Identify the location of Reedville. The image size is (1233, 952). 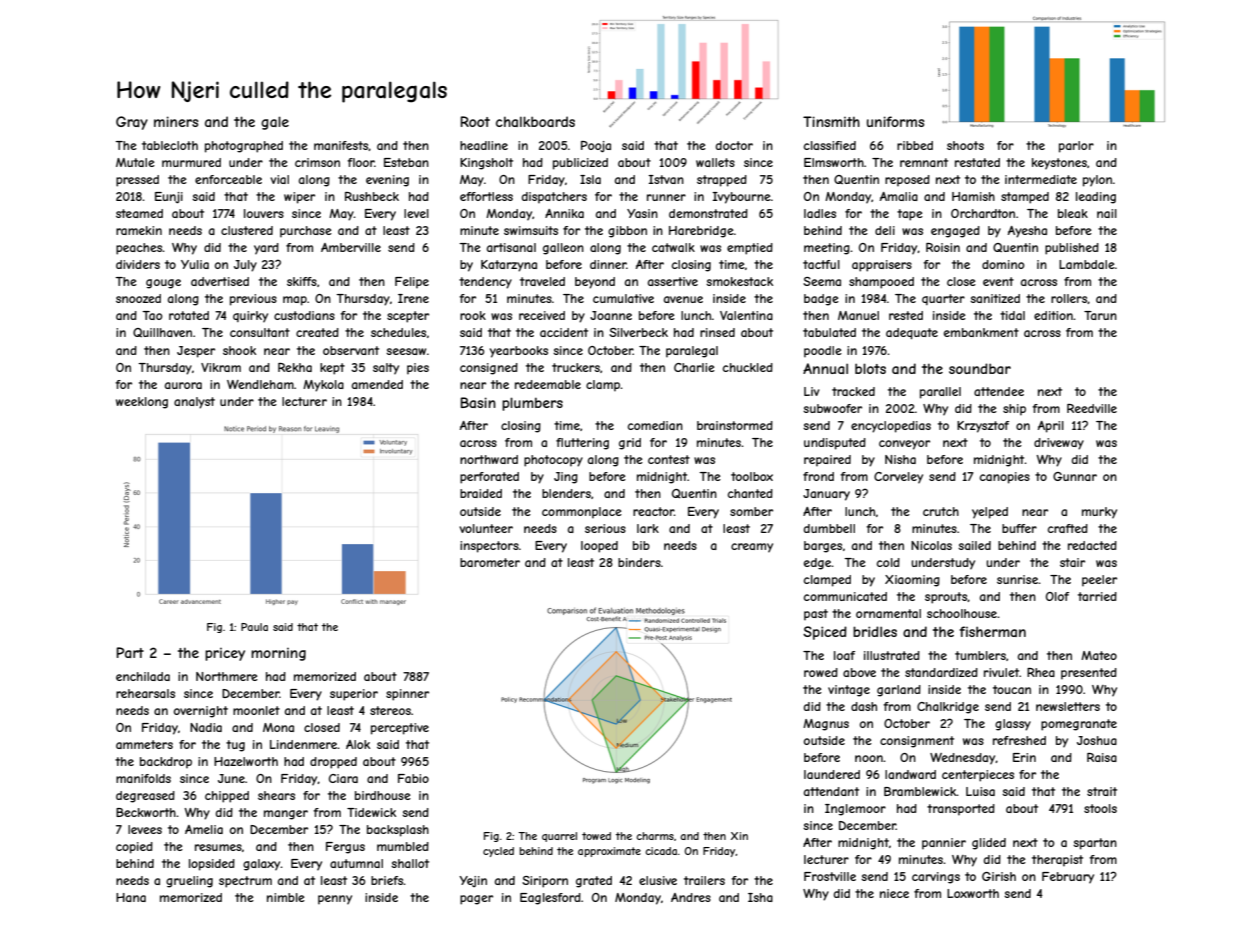
(1092, 408).
